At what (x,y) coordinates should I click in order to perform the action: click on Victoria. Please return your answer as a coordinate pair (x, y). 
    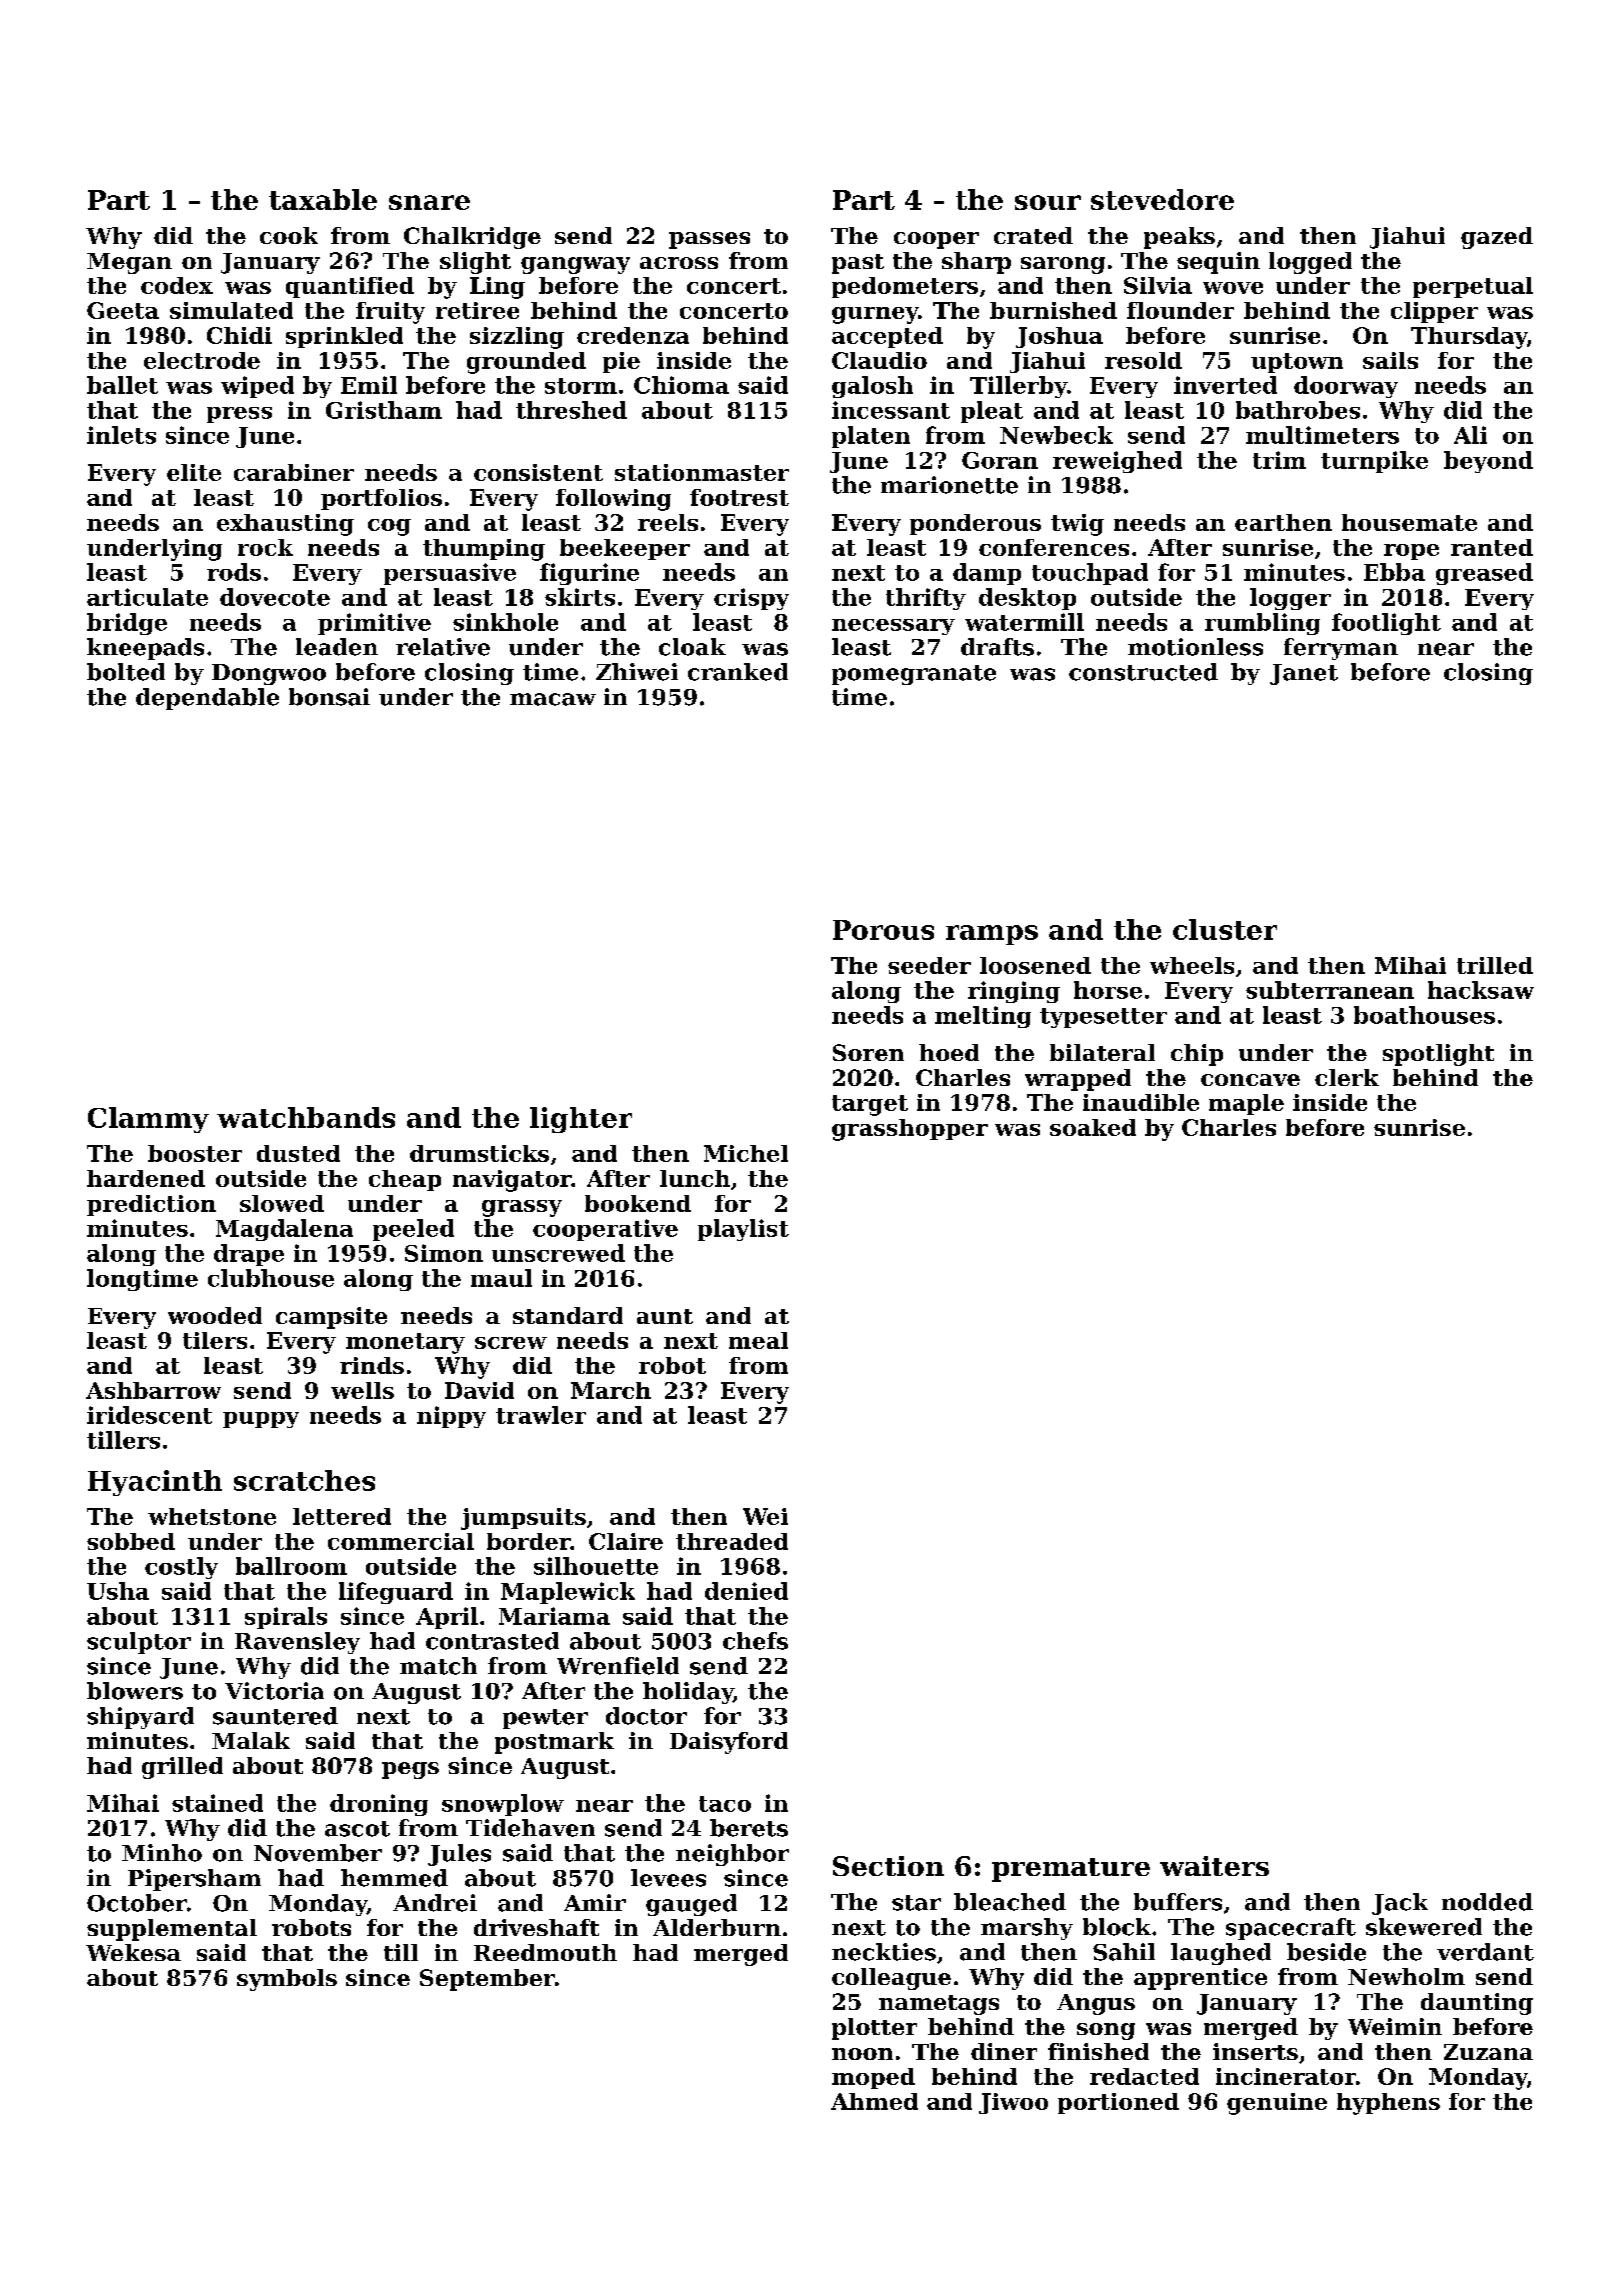
    Looking at the image, I should click on (274, 1691).
